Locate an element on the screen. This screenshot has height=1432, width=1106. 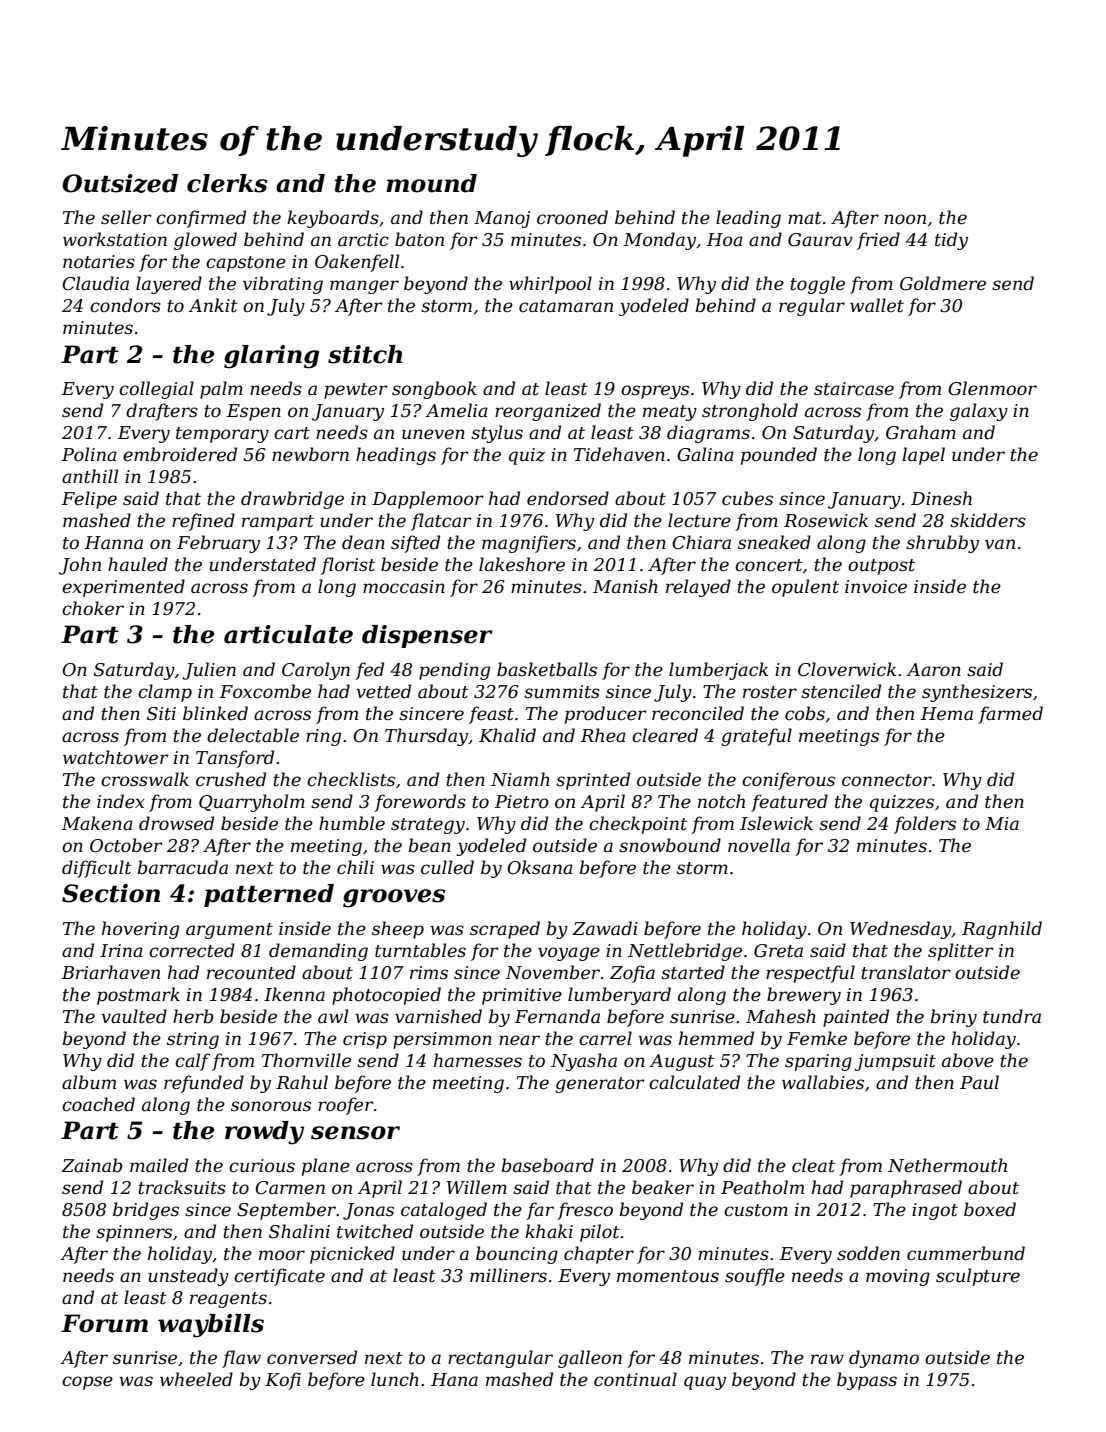
Quarryholm is located at coordinates (252, 803).
